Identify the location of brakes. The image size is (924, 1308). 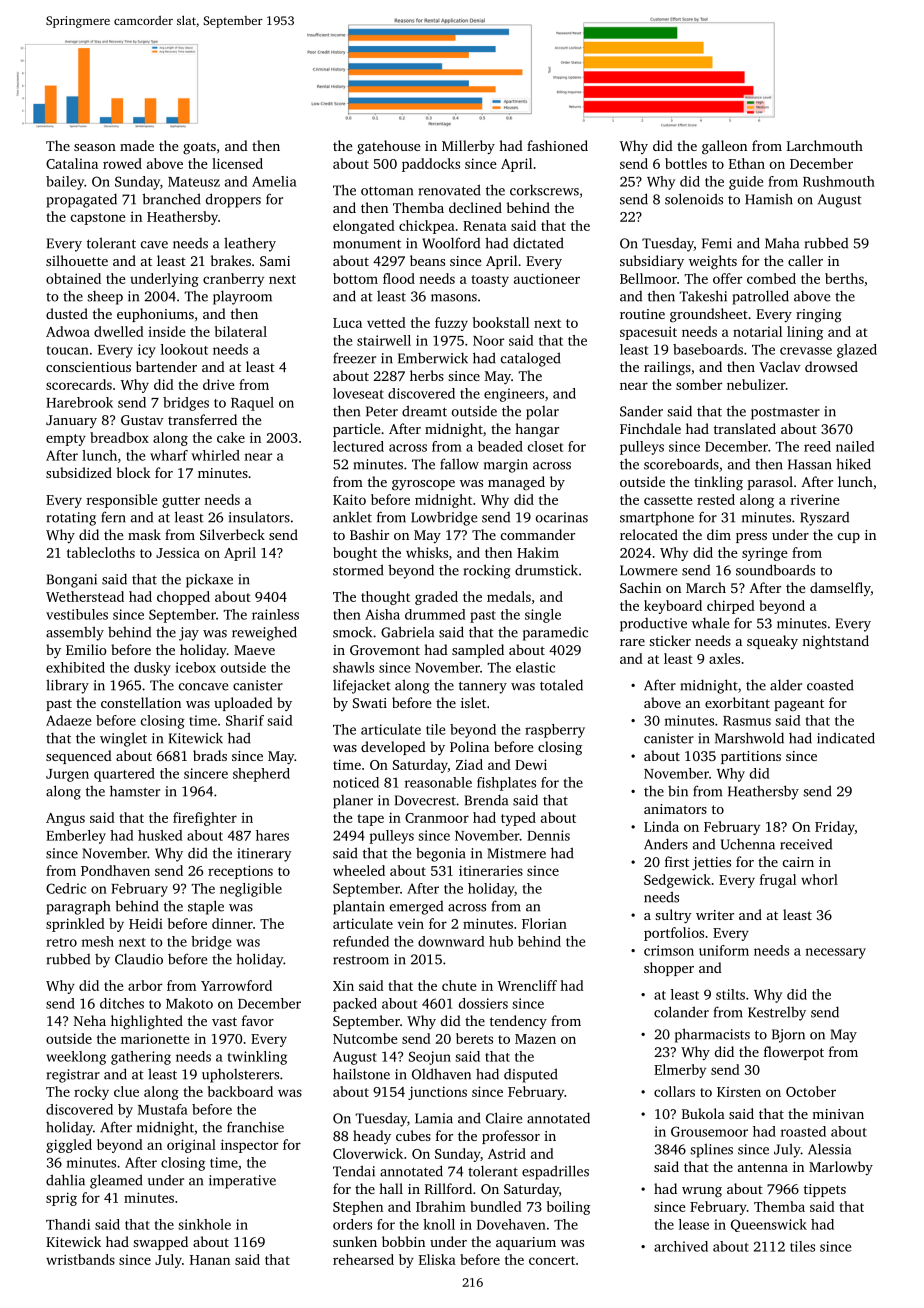
(231, 260).
